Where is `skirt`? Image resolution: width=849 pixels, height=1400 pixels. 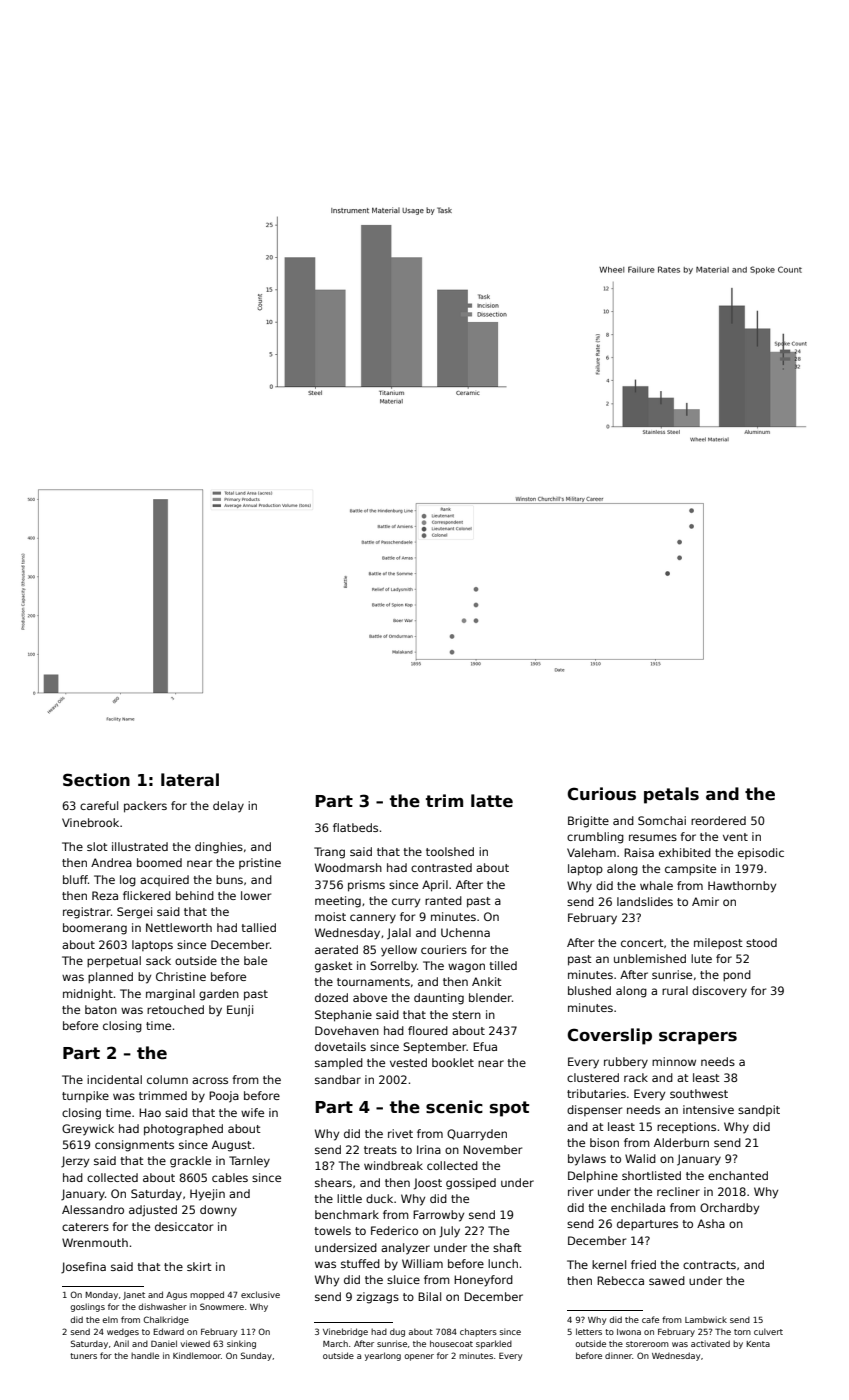 skirt is located at coordinates (199, 1266).
